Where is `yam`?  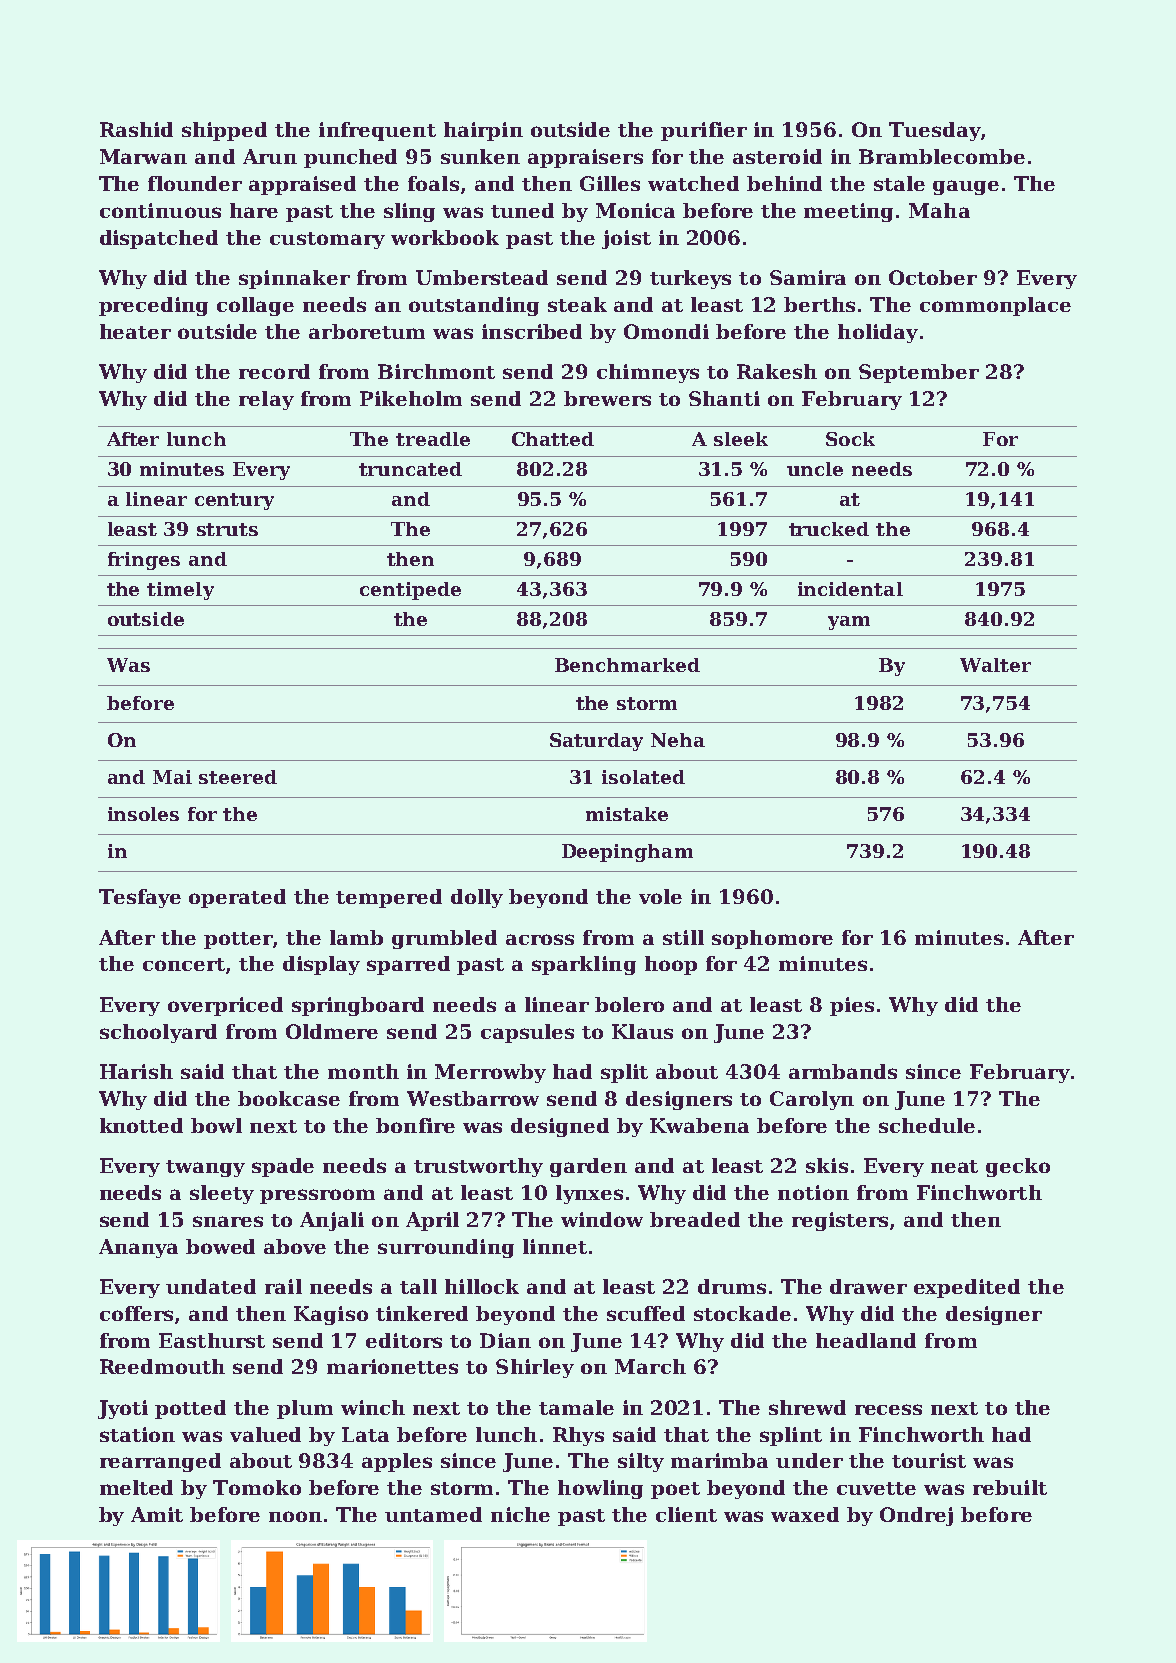
yam is located at coordinates (849, 623).
